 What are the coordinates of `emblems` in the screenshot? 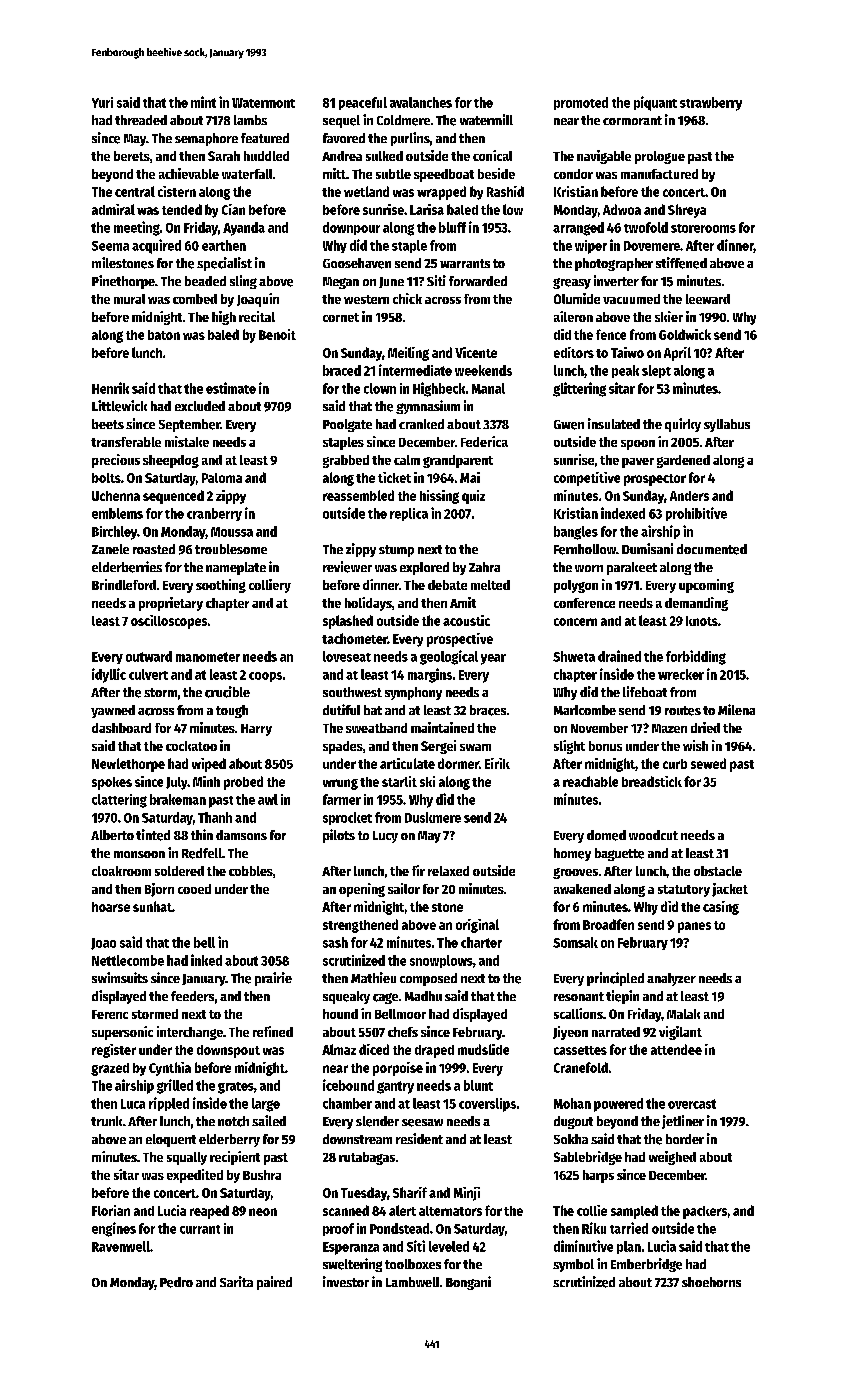 It's located at (117, 513).
